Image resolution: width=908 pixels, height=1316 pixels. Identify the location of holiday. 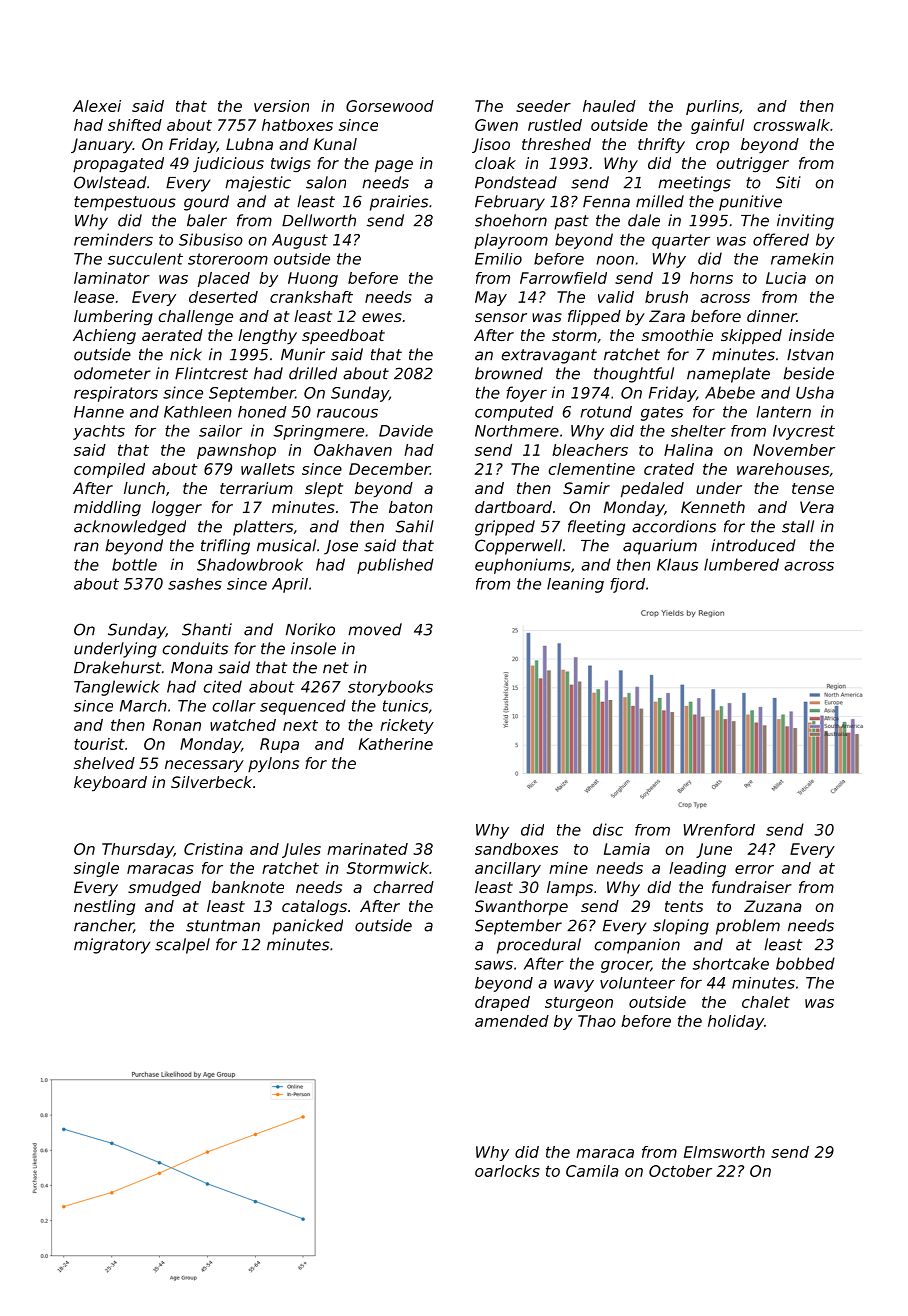
(736, 1022).
